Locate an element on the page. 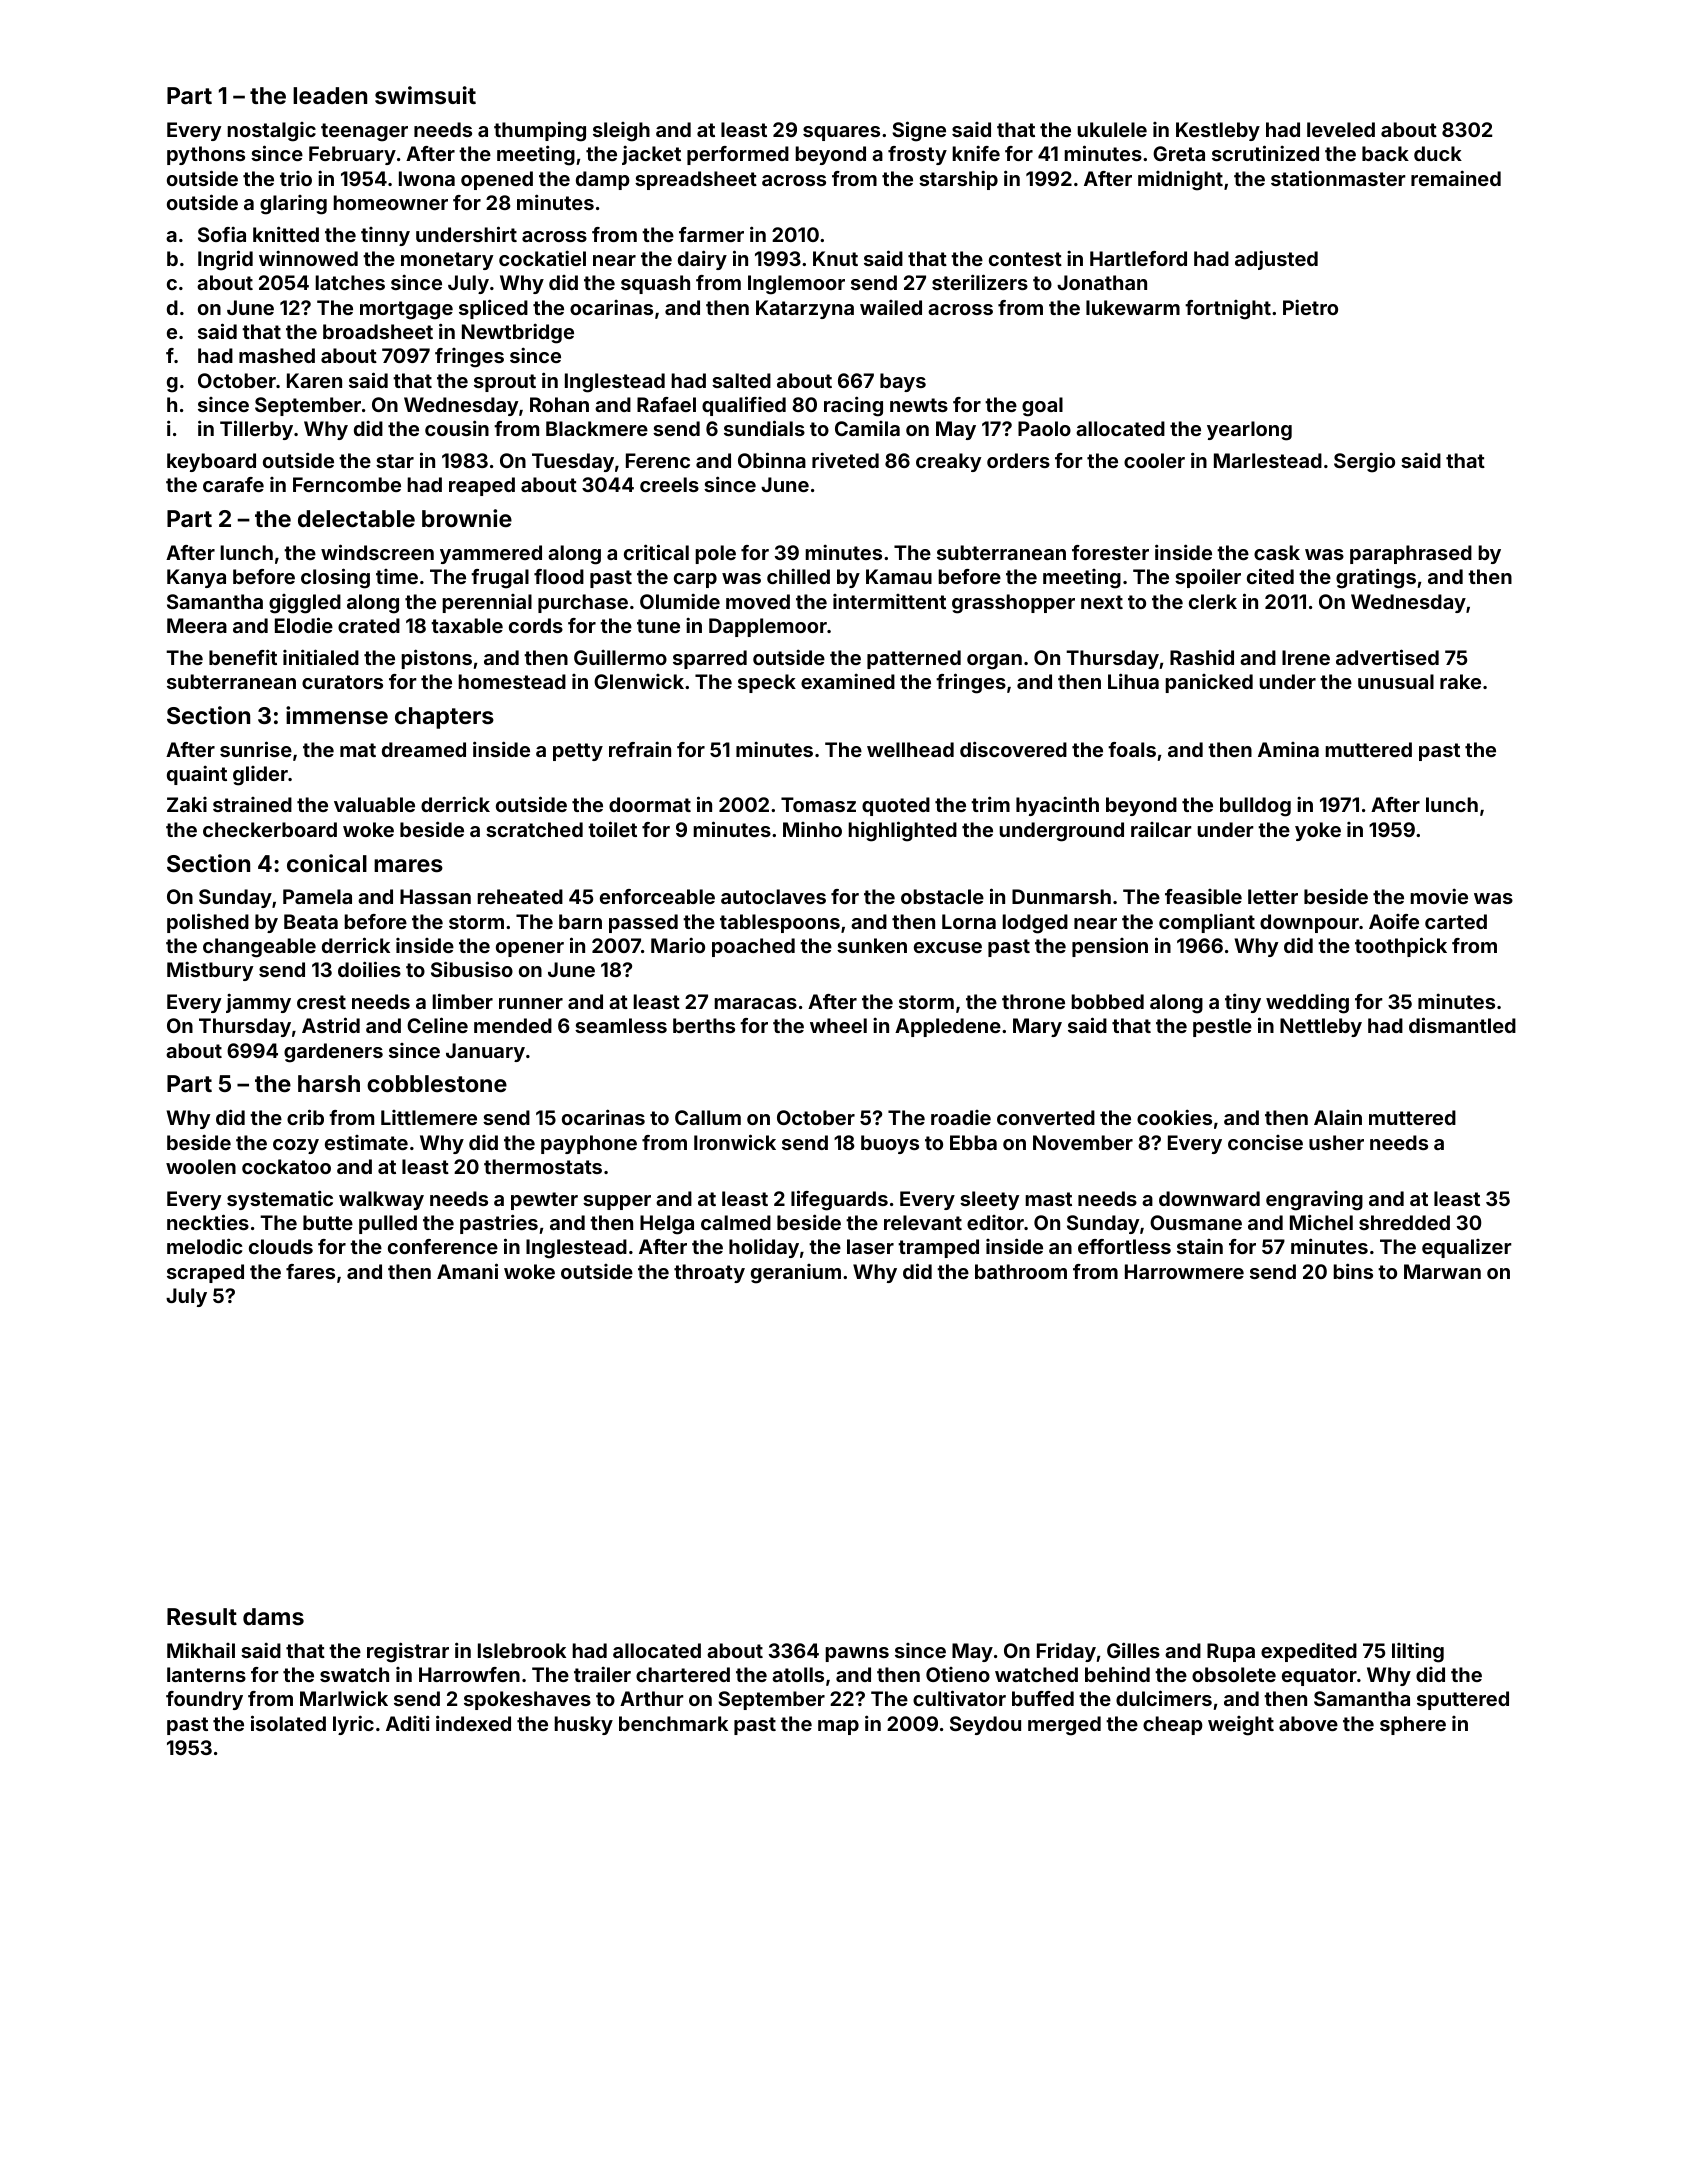 This image has width=1683, height=2178. latches is located at coordinates (350, 282).
